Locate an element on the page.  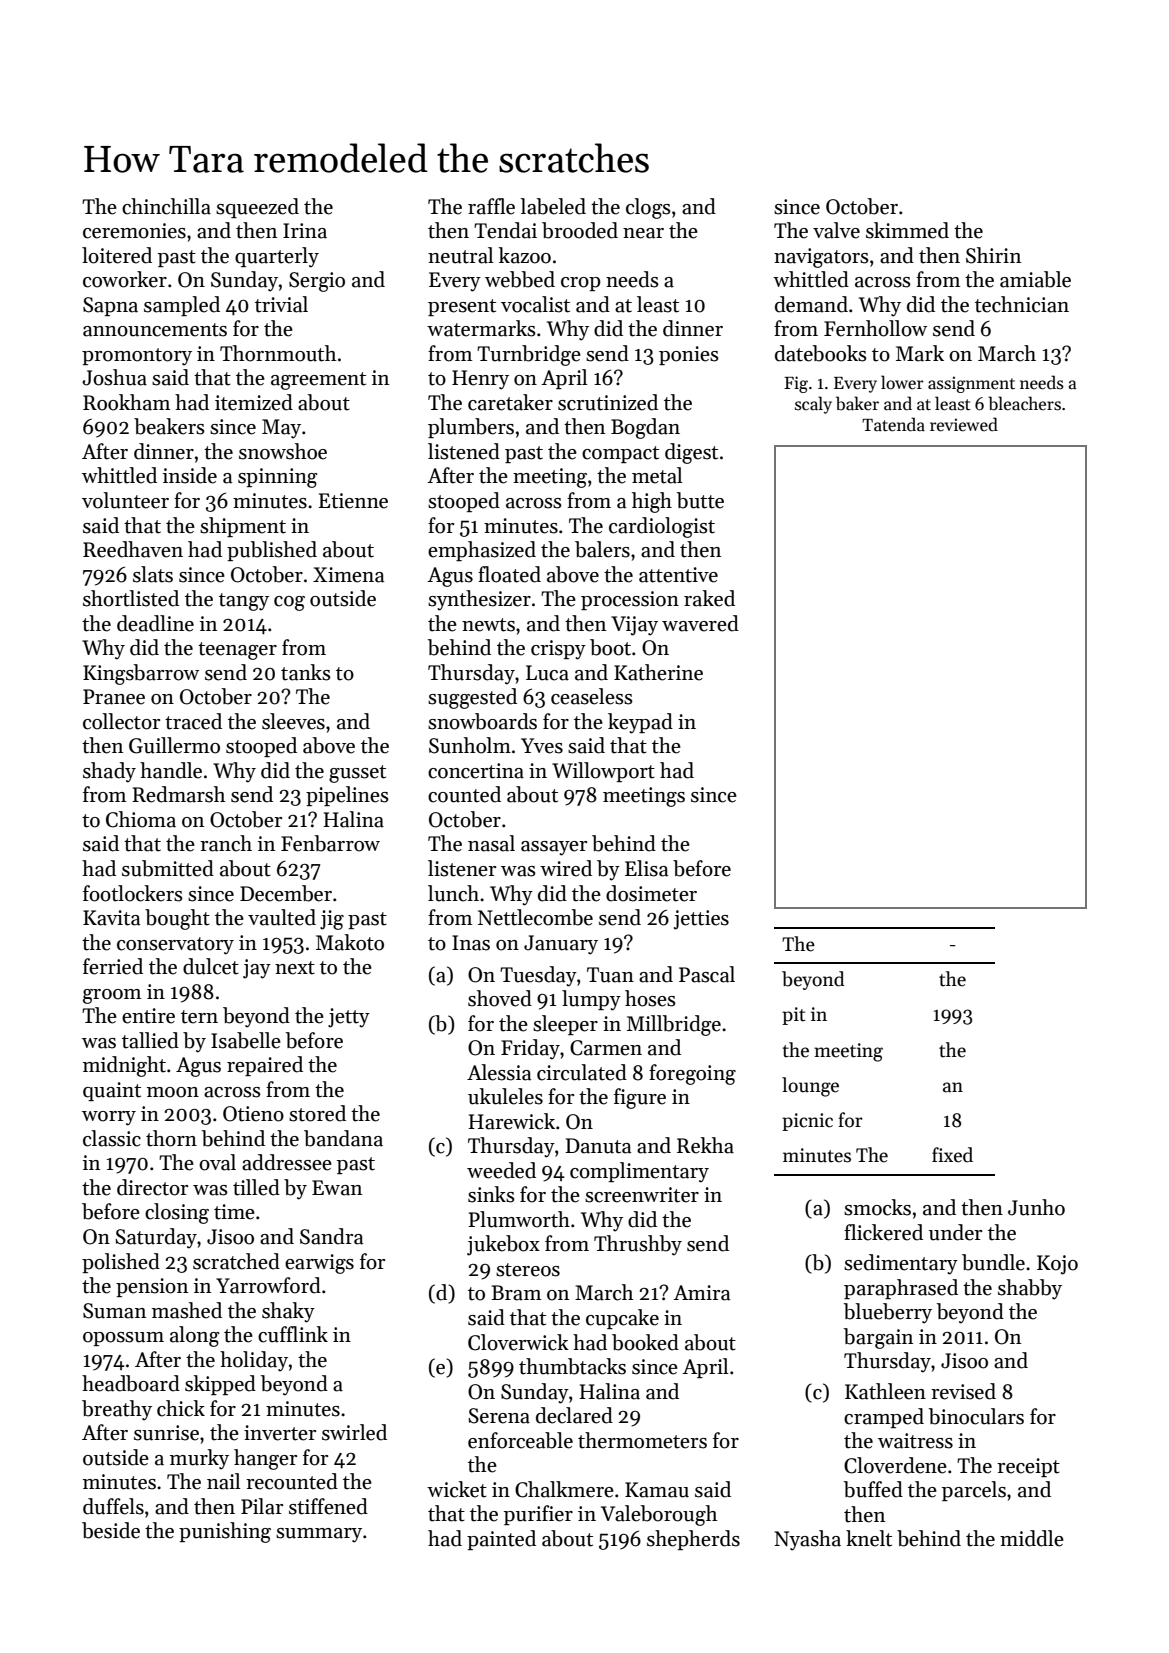
quarterly is located at coordinates (277, 257).
